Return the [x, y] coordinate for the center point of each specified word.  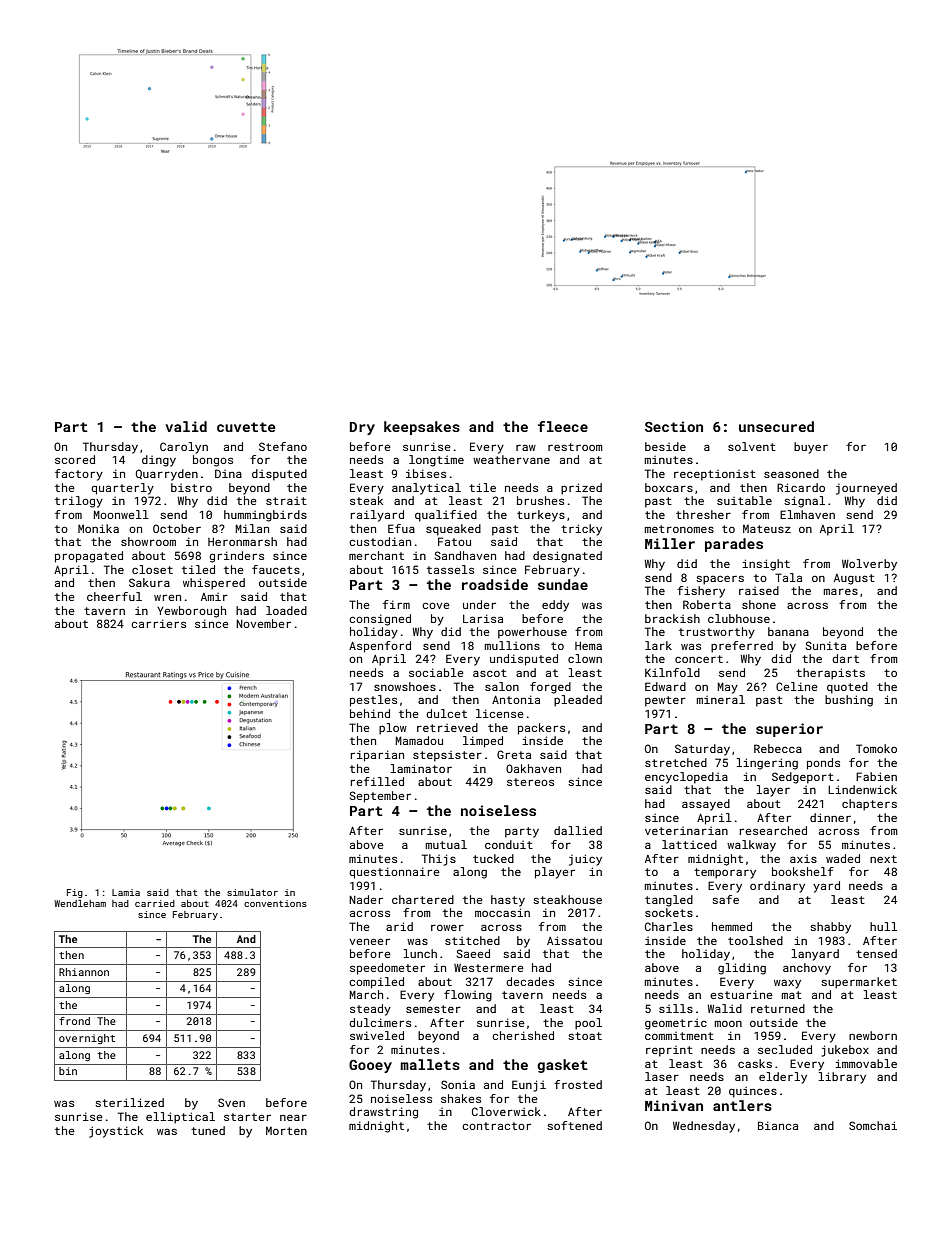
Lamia [126, 892]
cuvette [246, 427]
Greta [514, 754]
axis [803, 859]
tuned [208, 1130]
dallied [578, 830]
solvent [752, 446]
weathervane [511, 459]
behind [370, 713]
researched [773, 830]
